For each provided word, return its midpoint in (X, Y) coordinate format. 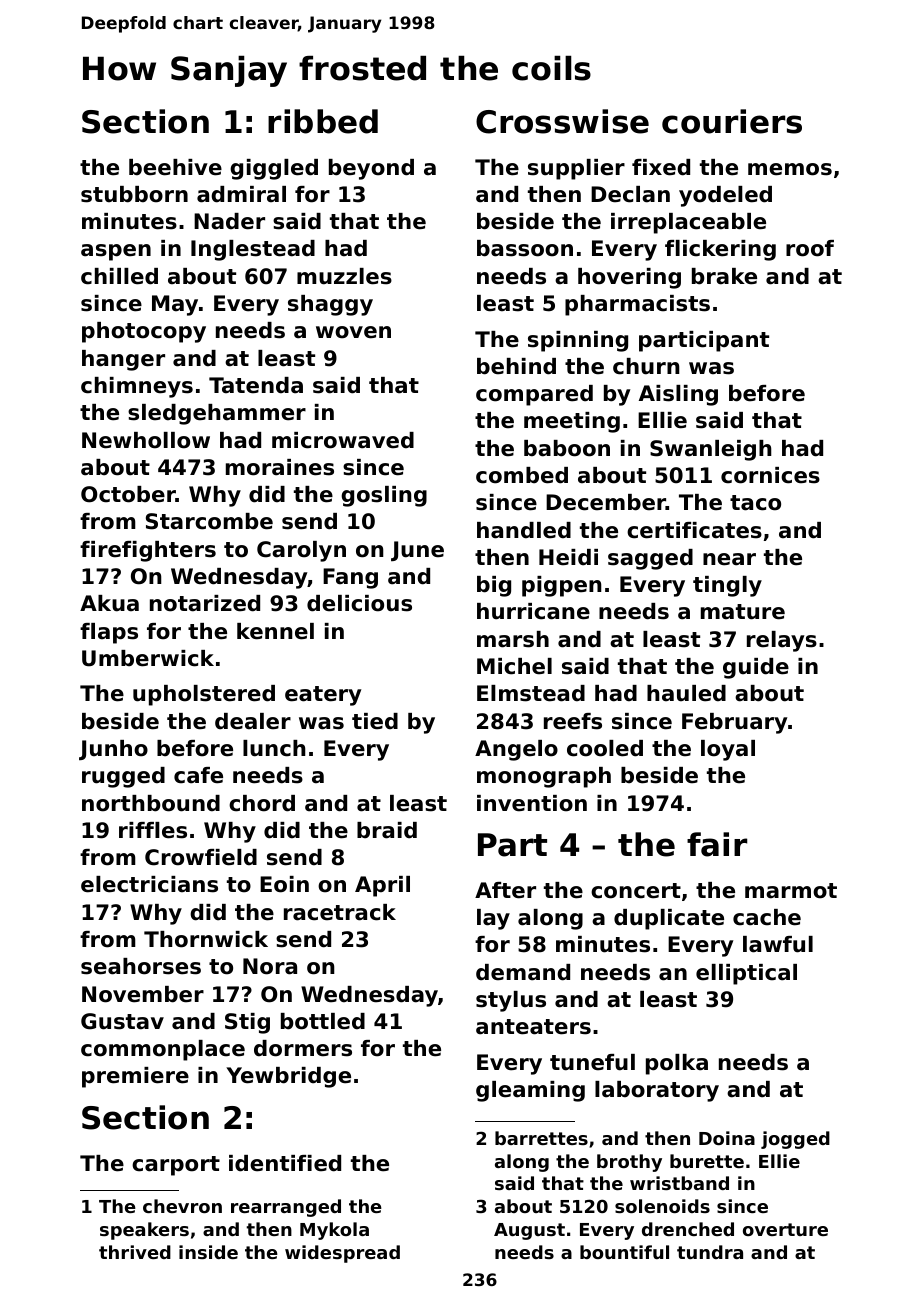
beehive (175, 167)
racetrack (340, 912)
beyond (371, 169)
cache (767, 917)
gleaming (530, 1091)
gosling (384, 496)
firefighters (148, 551)
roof (810, 248)
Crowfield (201, 857)
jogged (795, 1140)
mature (743, 612)
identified (285, 1163)
